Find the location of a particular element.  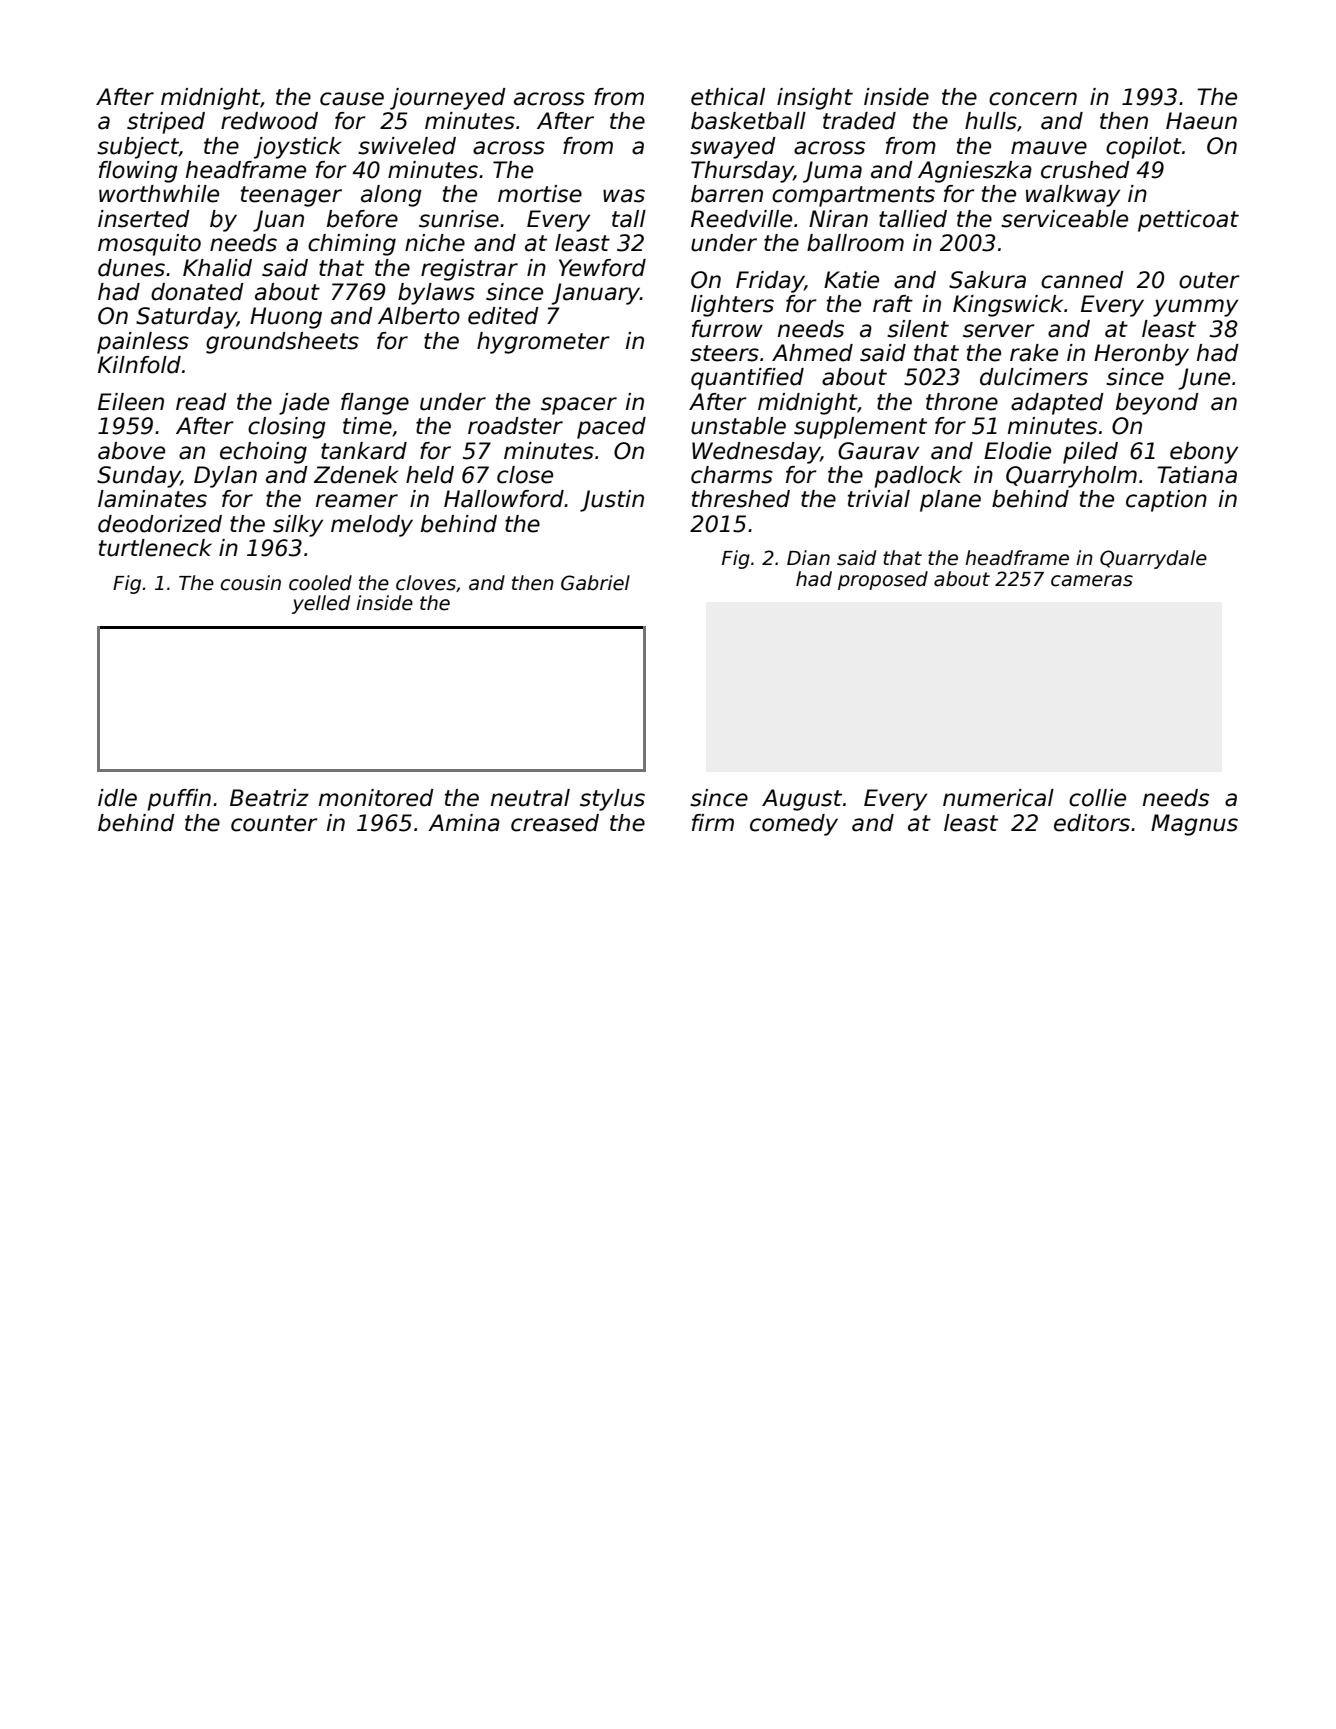

yelled is located at coordinates (321, 604).
